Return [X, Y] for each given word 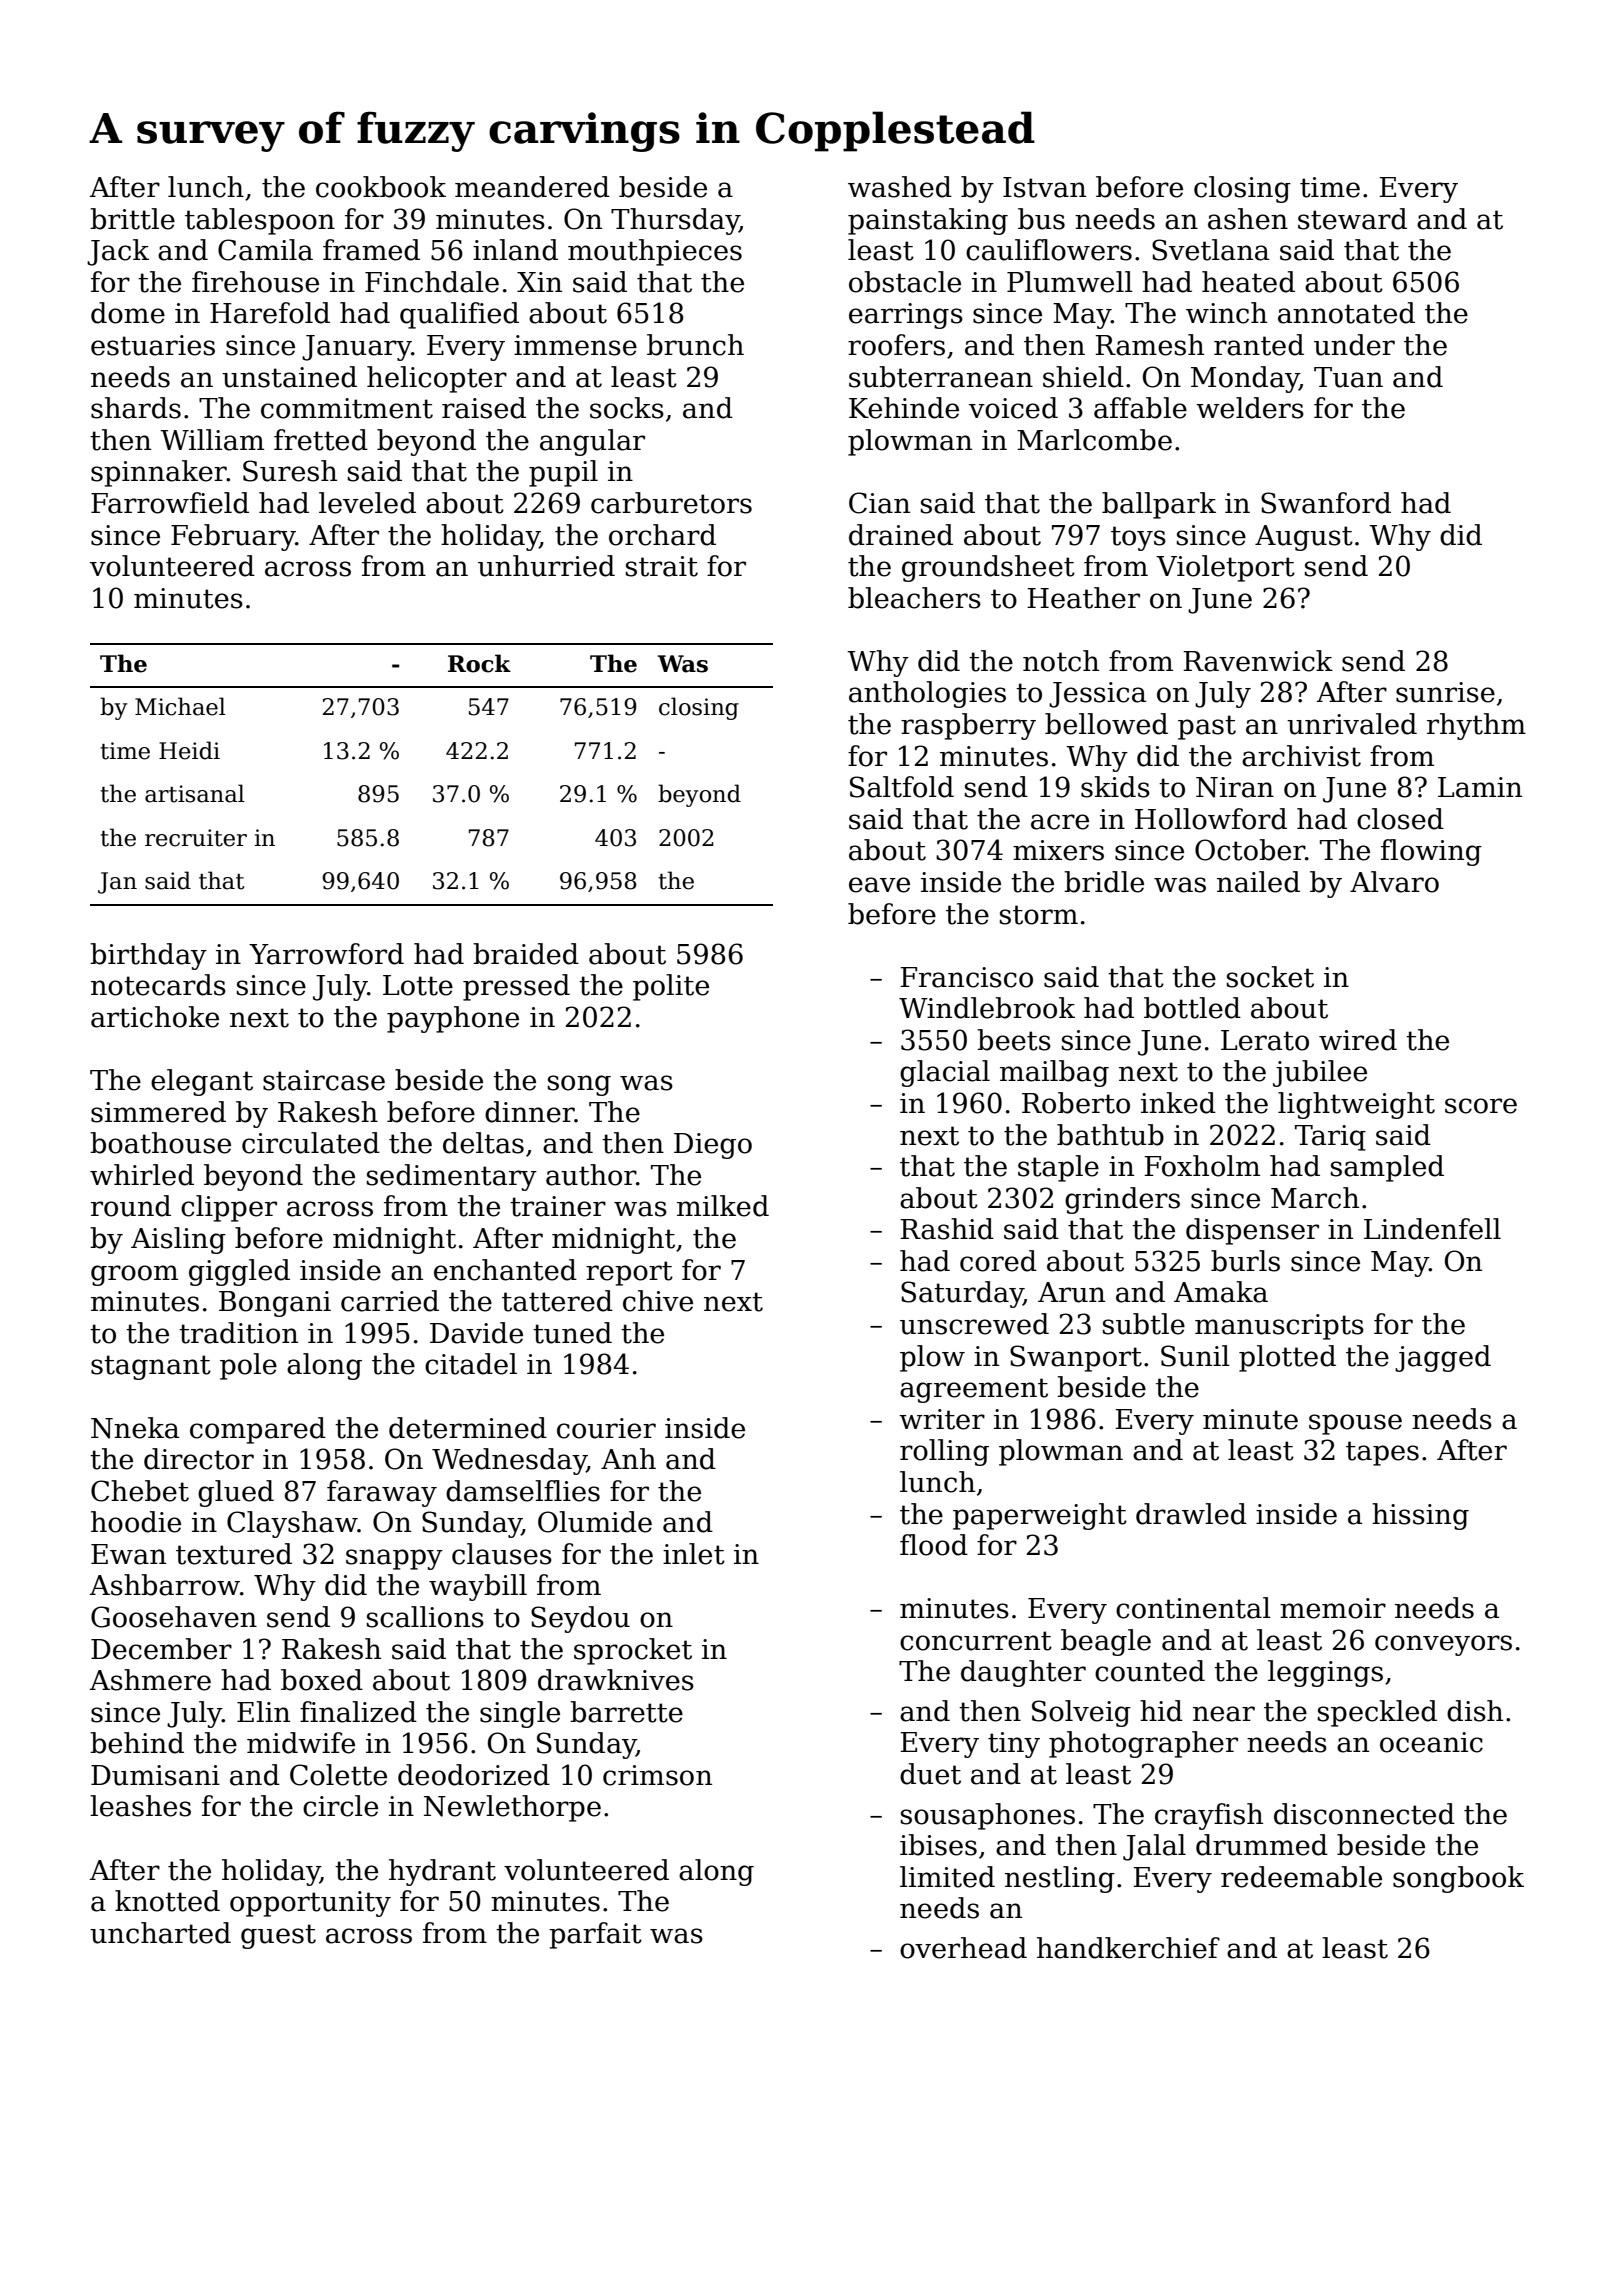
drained [901, 535]
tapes [1382, 1453]
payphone [453, 1019]
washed [900, 187]
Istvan [1044, 187]
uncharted [160, 1933]
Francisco [966, 977]
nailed [1258, 882]
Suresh [290, 471]
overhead [963, 1948]
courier [606, 1428]
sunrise [1445, 692]
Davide [476, 1333]
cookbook [381, 187]
